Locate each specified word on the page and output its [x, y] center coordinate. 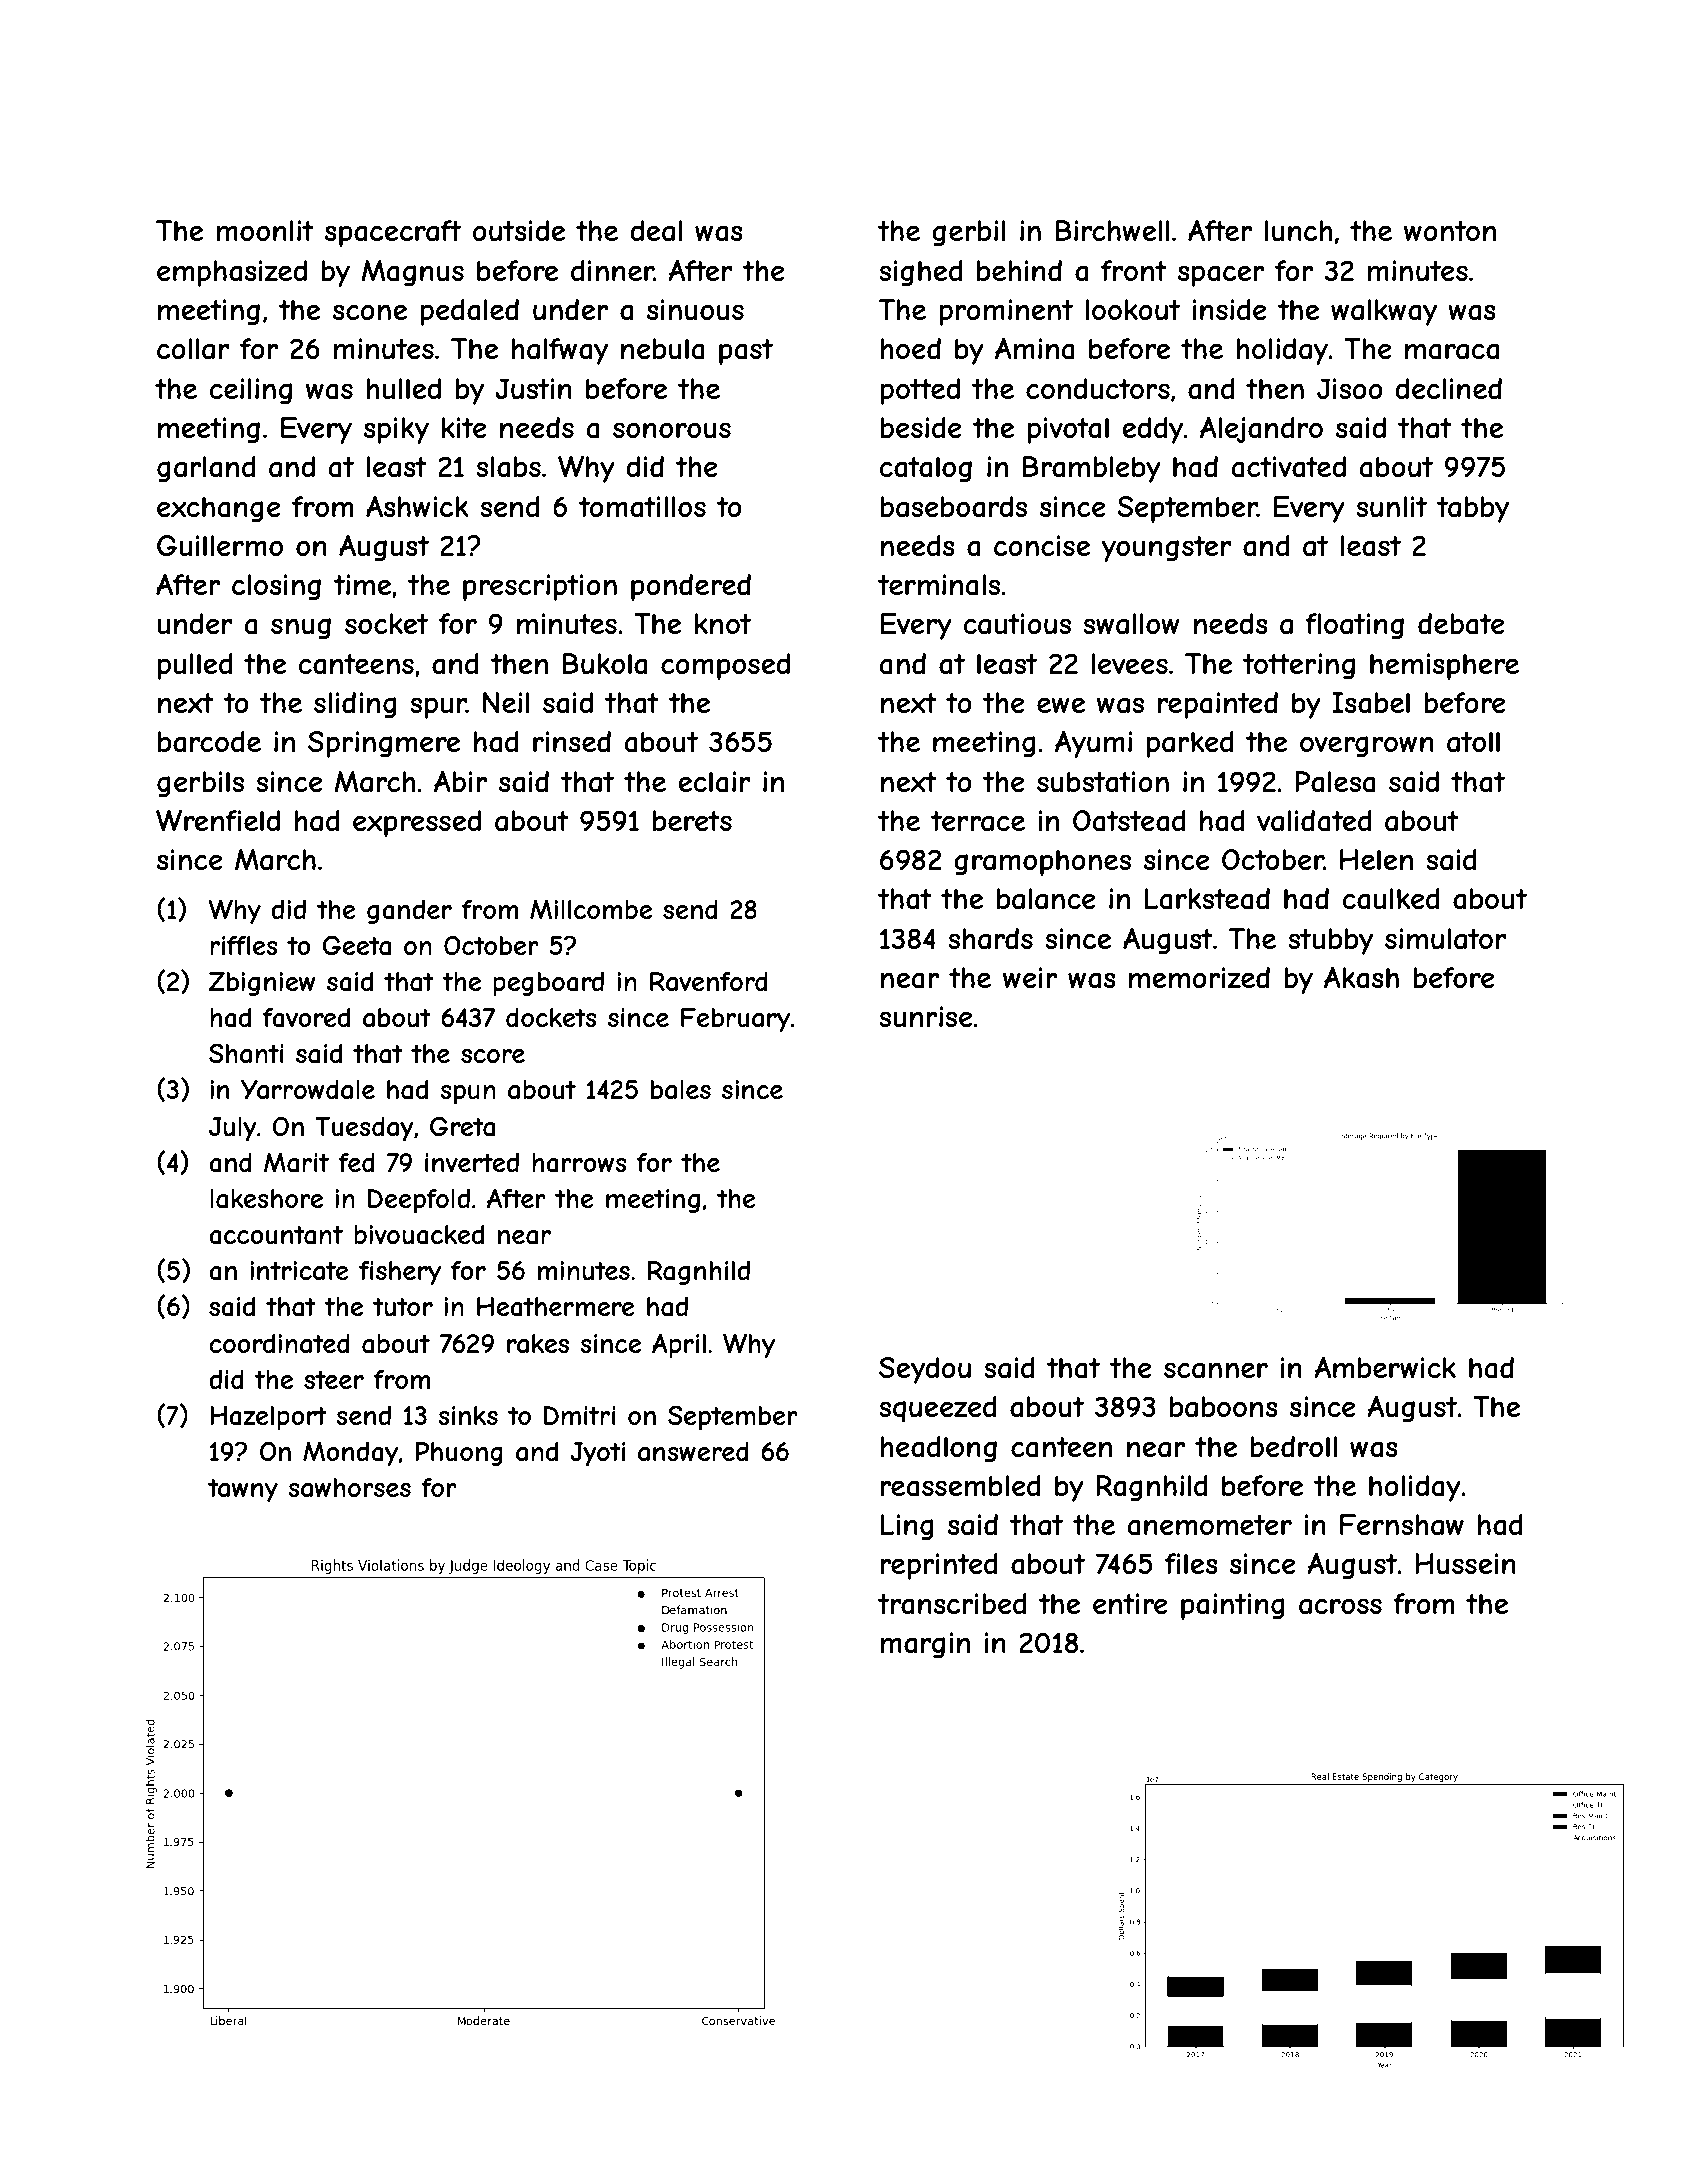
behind [1019, 270]
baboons [1224, 1407]
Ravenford [709, 981]
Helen [1376, 859]
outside [519, 231]
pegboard [548, 984]
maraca [1452, 351]
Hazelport [268, 1418]
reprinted [939, 1566]
